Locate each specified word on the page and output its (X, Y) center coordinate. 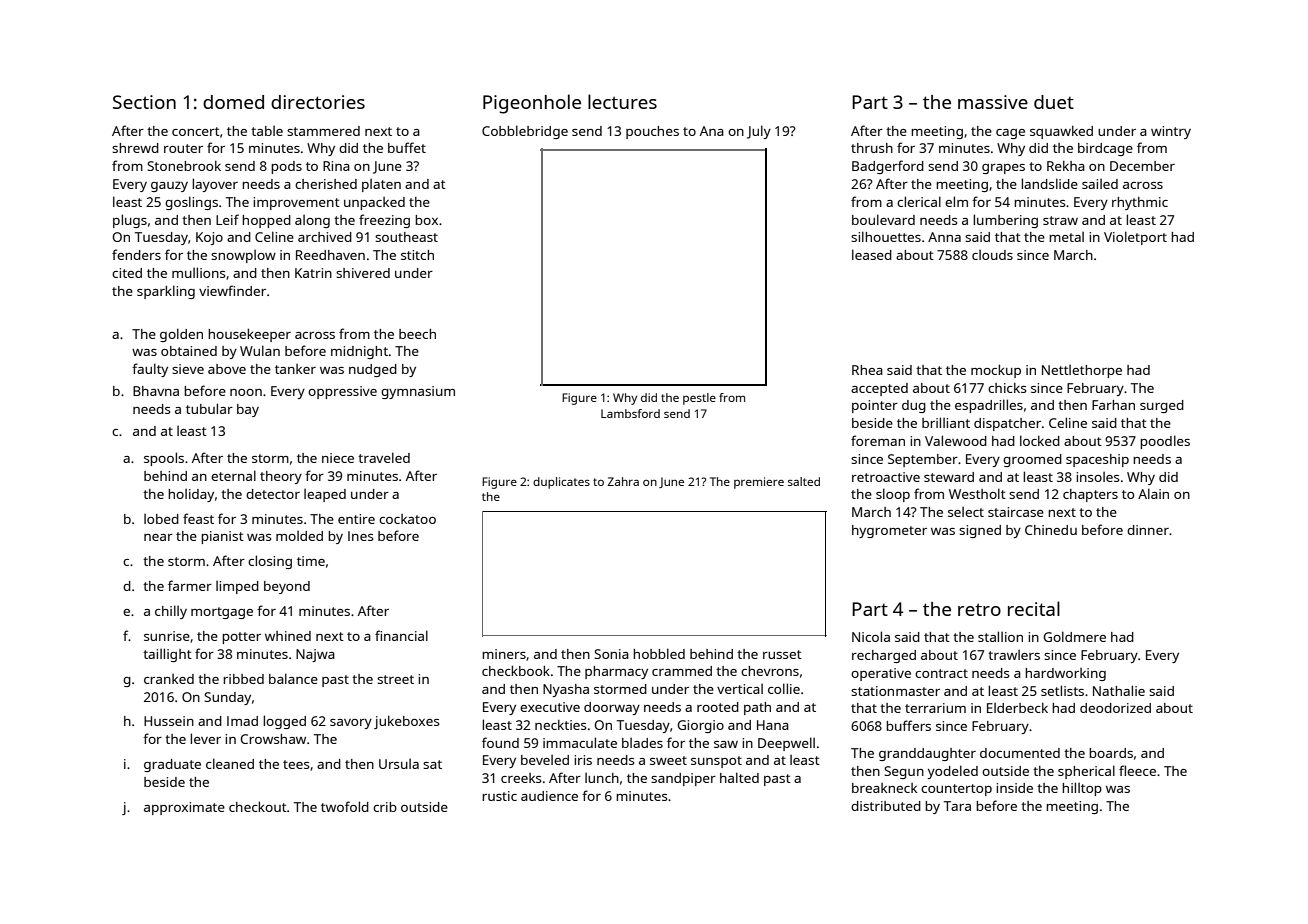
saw (726, 744)
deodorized (1115, 708)
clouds (992, 255)
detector (273, 494)
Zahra (623, 481)
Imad (242, 721)
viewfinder (232, 290)
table (267, 131)
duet (1054, 102)
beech (417, 334)
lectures (622, 101)
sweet (668, 760)
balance (293, 678)
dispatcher (1007, 424)
